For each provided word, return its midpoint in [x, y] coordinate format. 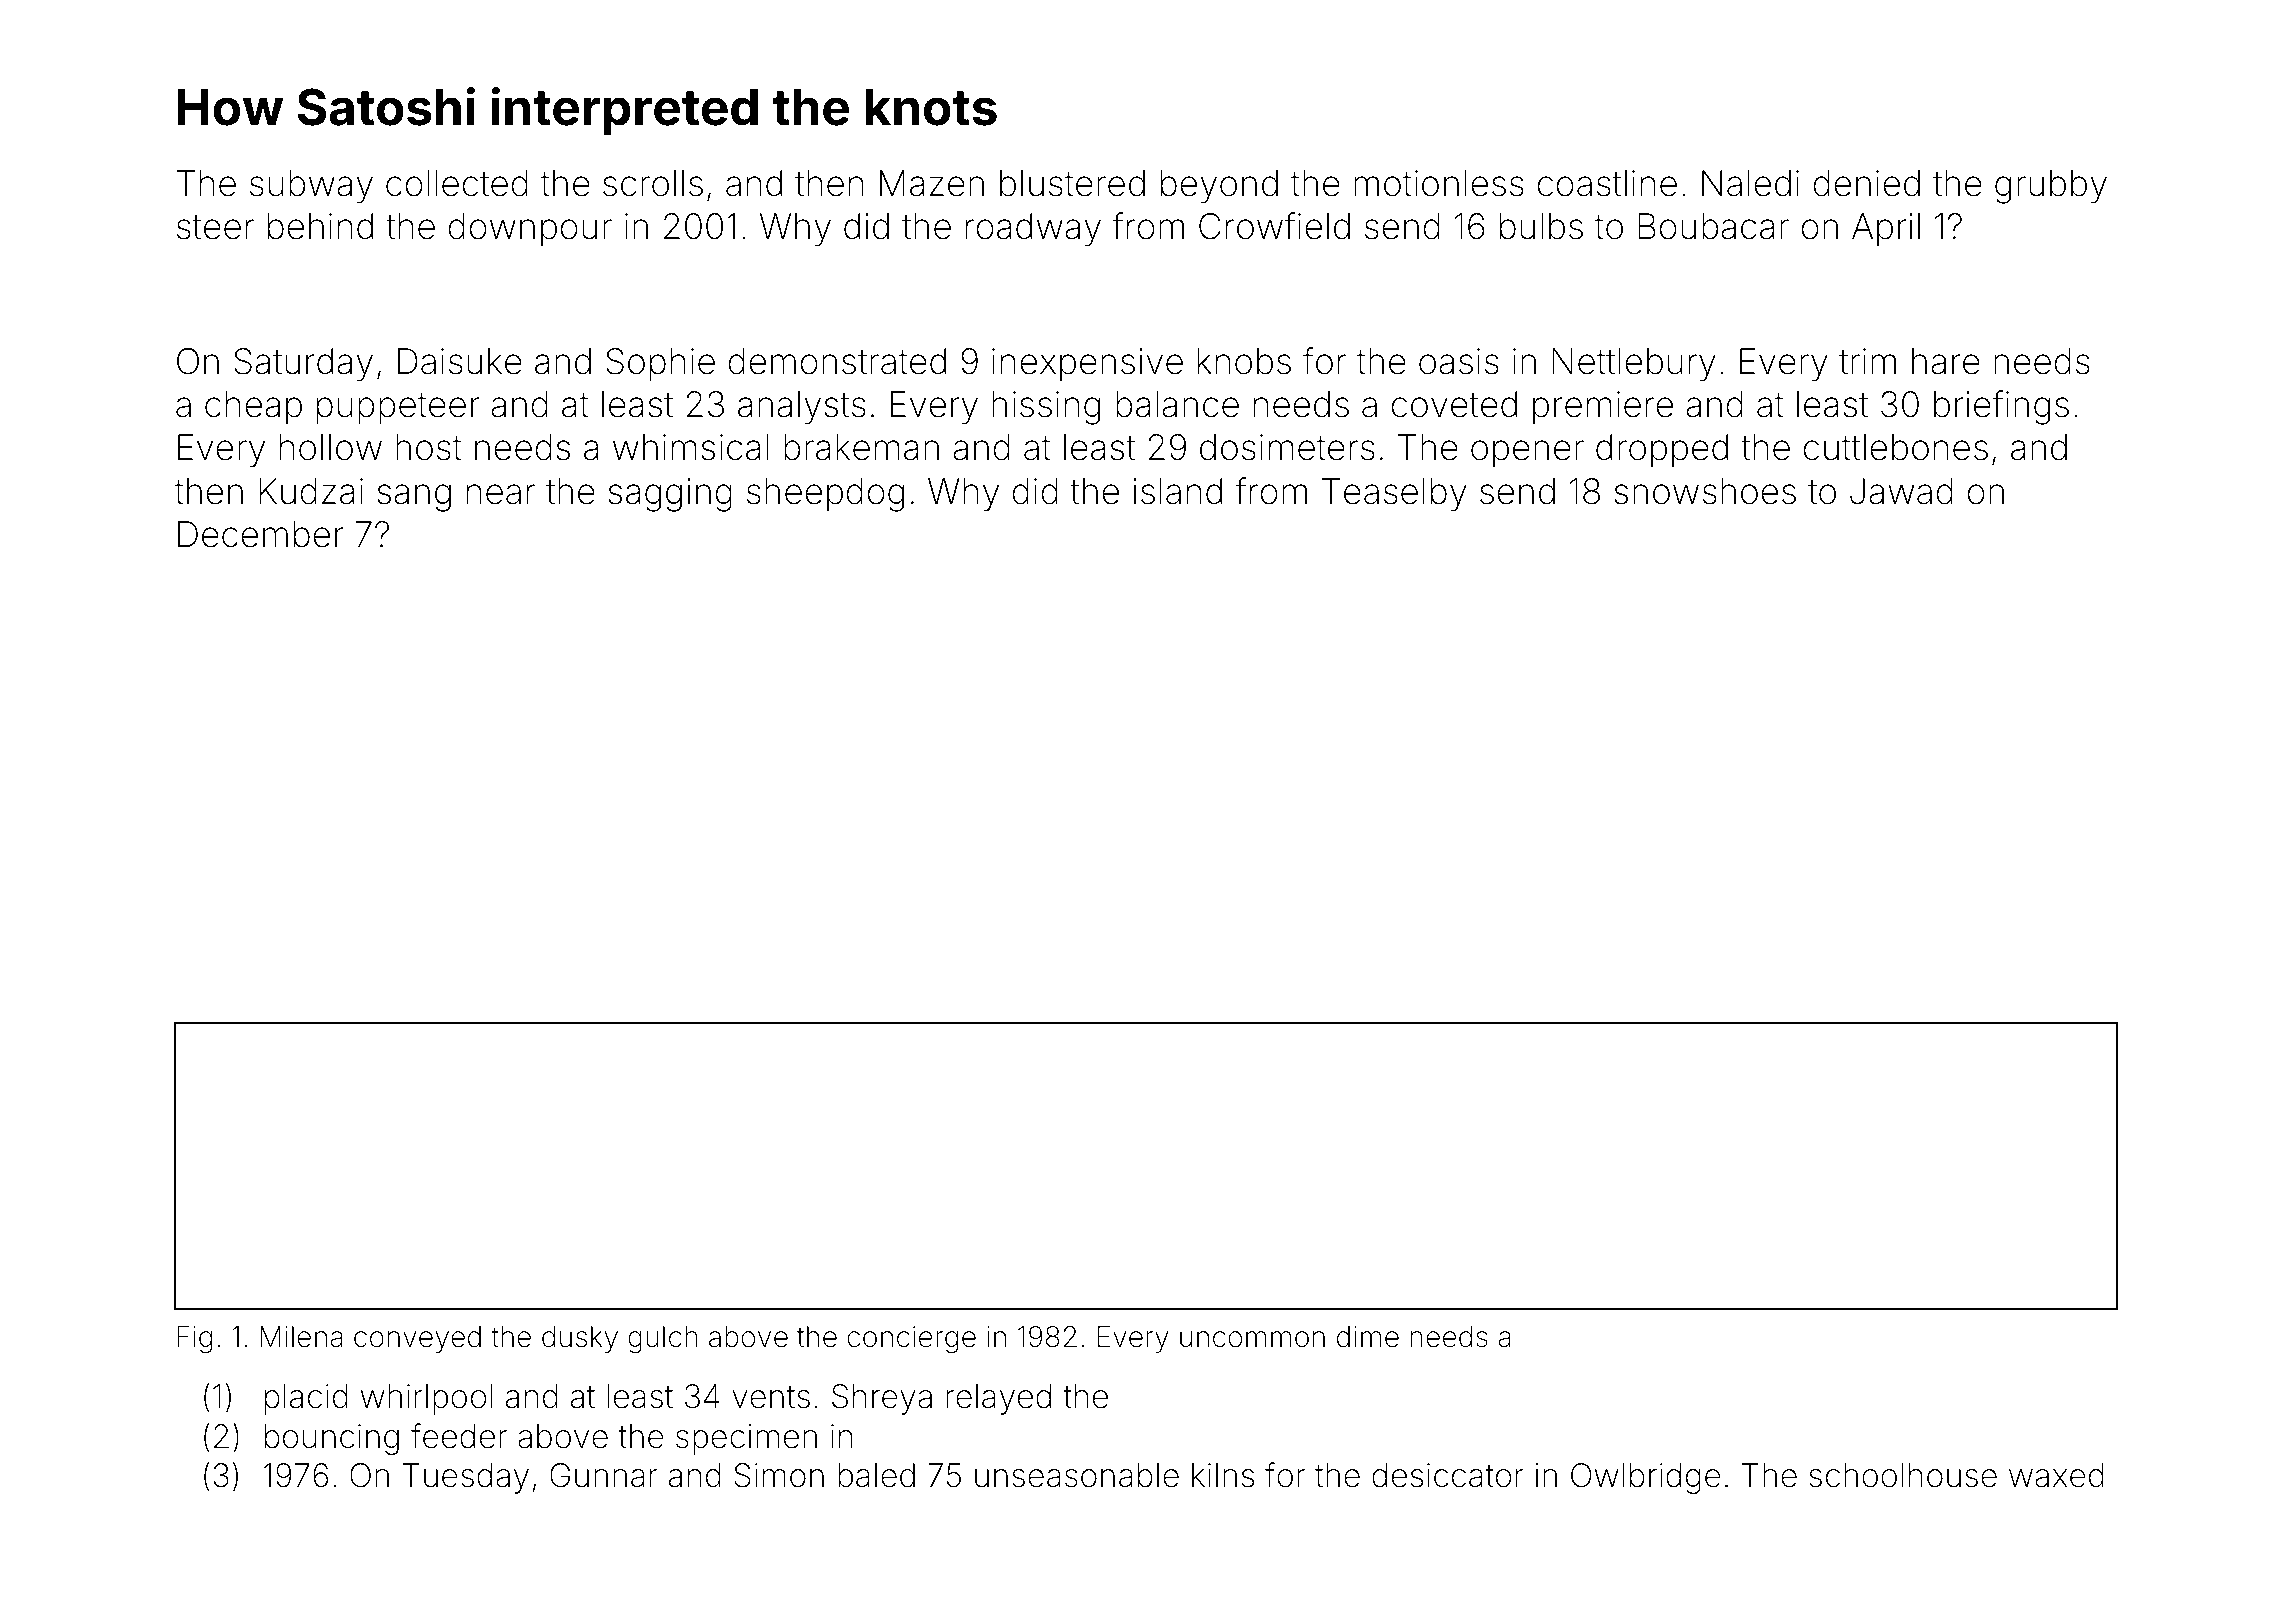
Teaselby [1394, 495]
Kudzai [311, 491]
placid [306, 1399]
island [1177, 491]
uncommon [1252, 1339]
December [261, 534]
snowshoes [1705, 491]
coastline [1607, 183]
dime [1368, 1337]
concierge [911, 1339]
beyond [1219, 187]
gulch [663, 1339]
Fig [194, 1339]
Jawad [1901, 491]
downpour [530, 229]
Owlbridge [1646, 1478]
